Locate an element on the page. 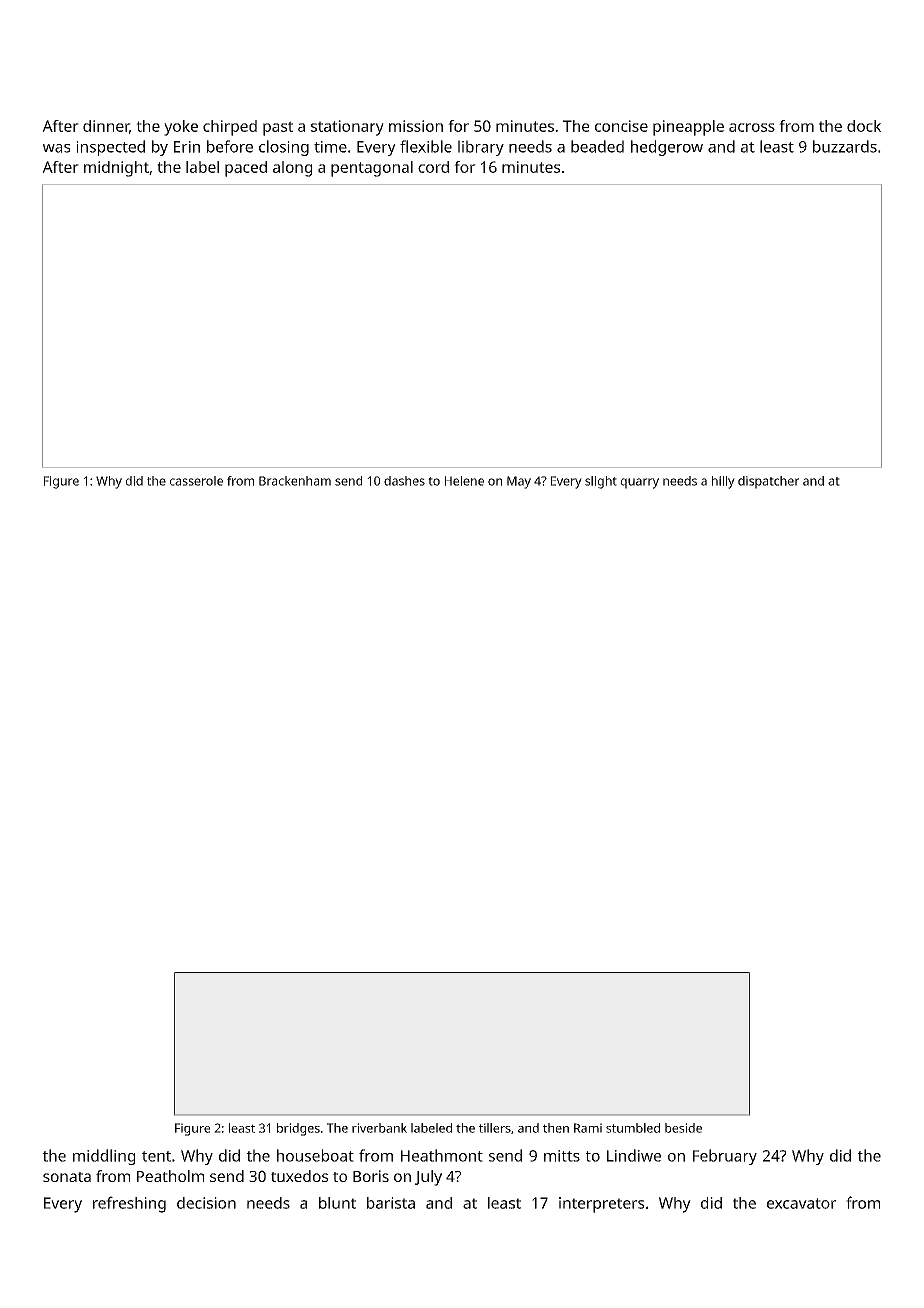  riverbank is located at coordinates (379, 1128).
